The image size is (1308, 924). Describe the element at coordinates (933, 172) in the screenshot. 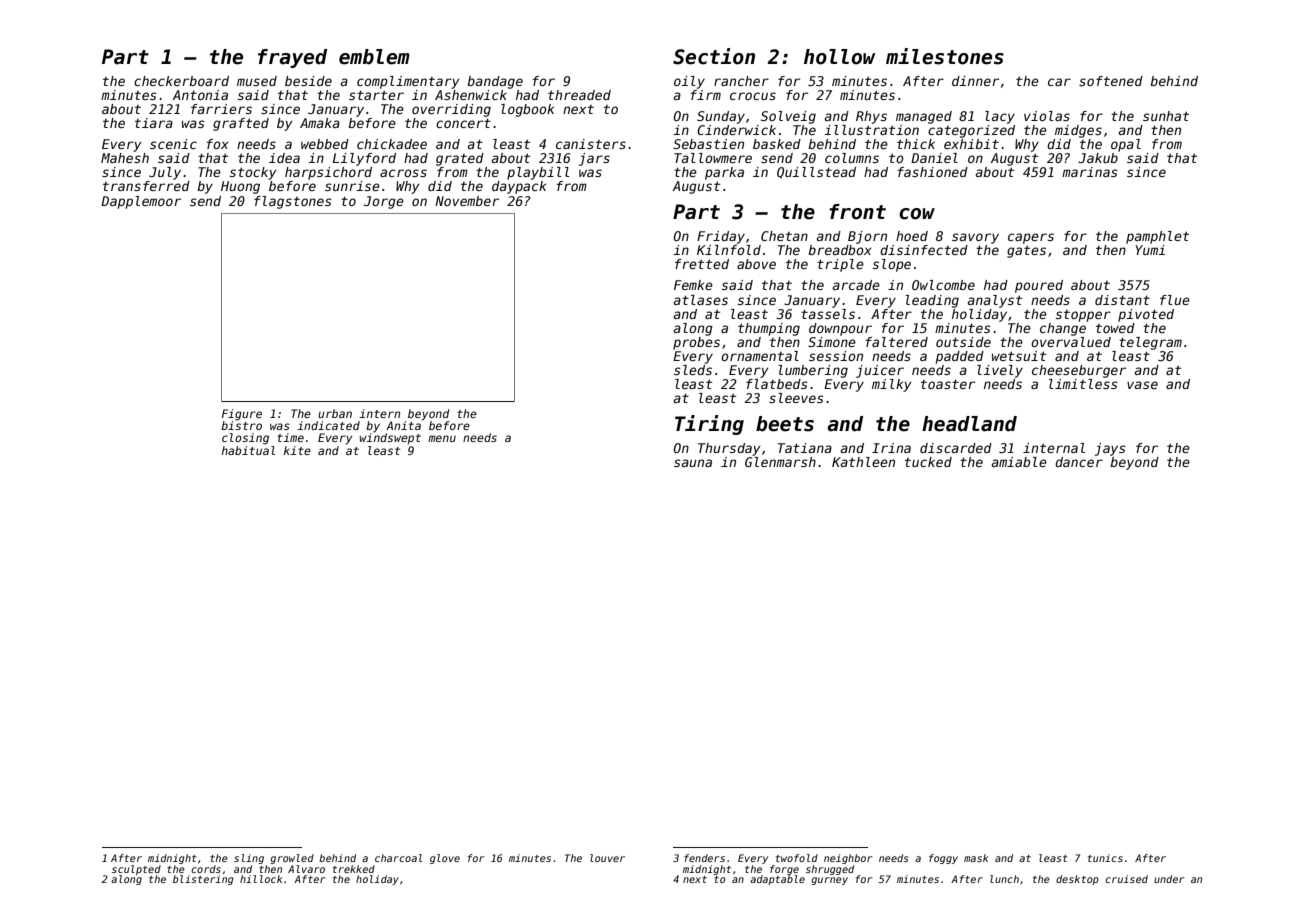

I see `fashioned` at that location.
